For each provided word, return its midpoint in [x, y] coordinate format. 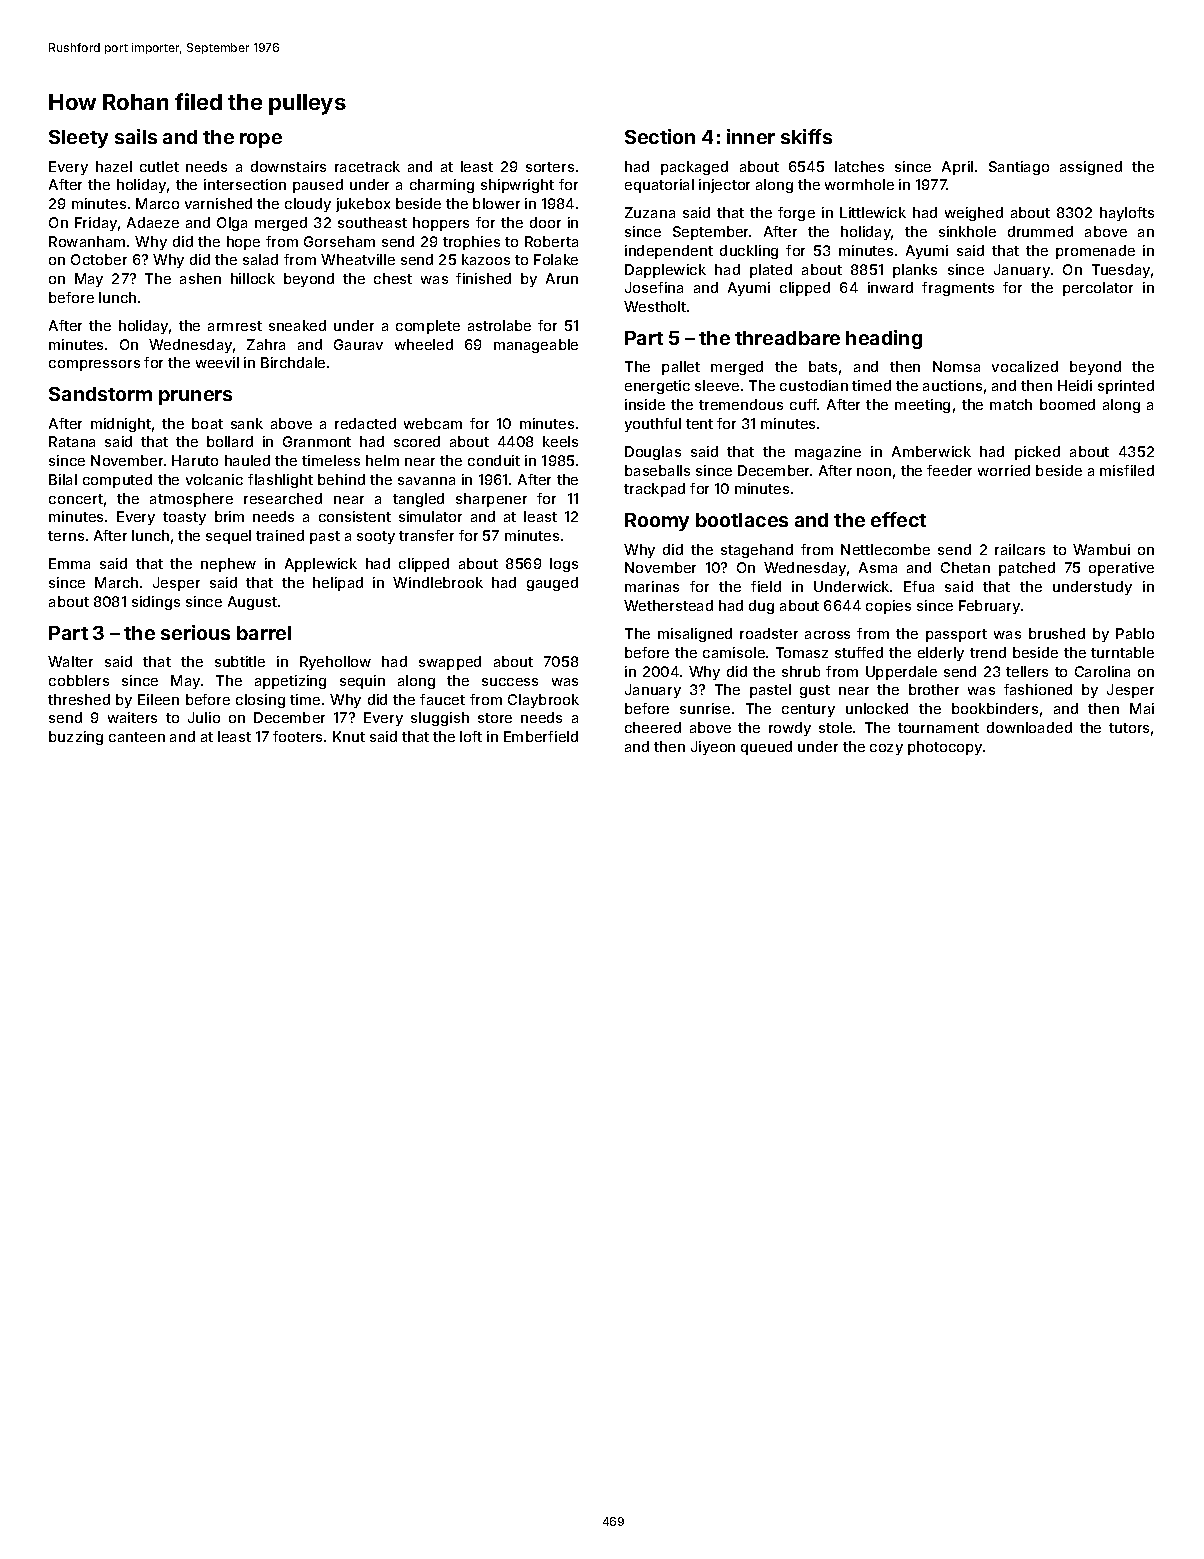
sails [136, 136]
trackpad [654, 490]
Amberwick [931, 451]
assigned [1091, 168]
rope [261, 140]
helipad [338, 584]
